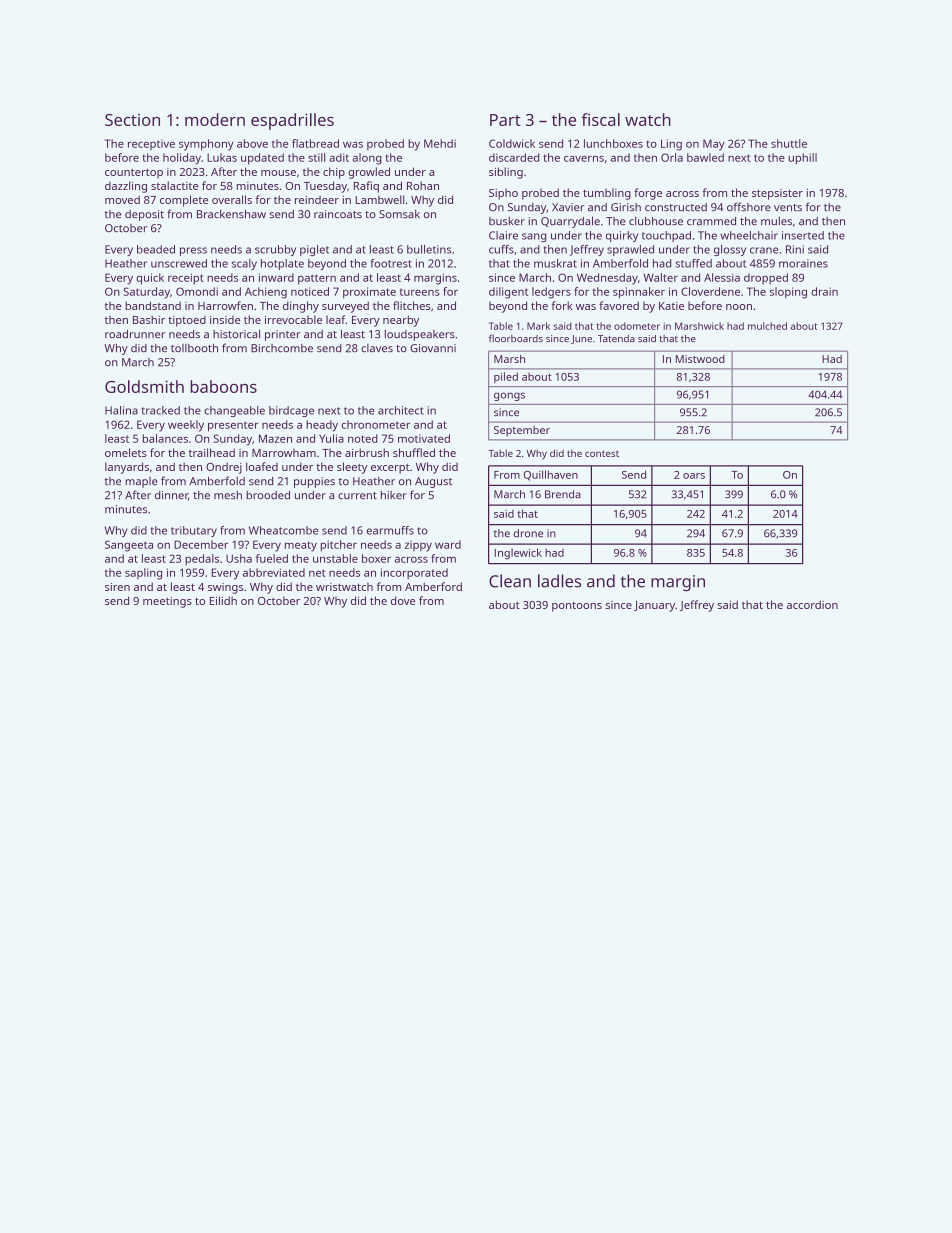 Image resolution: width=952 pixels, height=1233 pixels. I want to click on Rohan, so click(423, 185).
